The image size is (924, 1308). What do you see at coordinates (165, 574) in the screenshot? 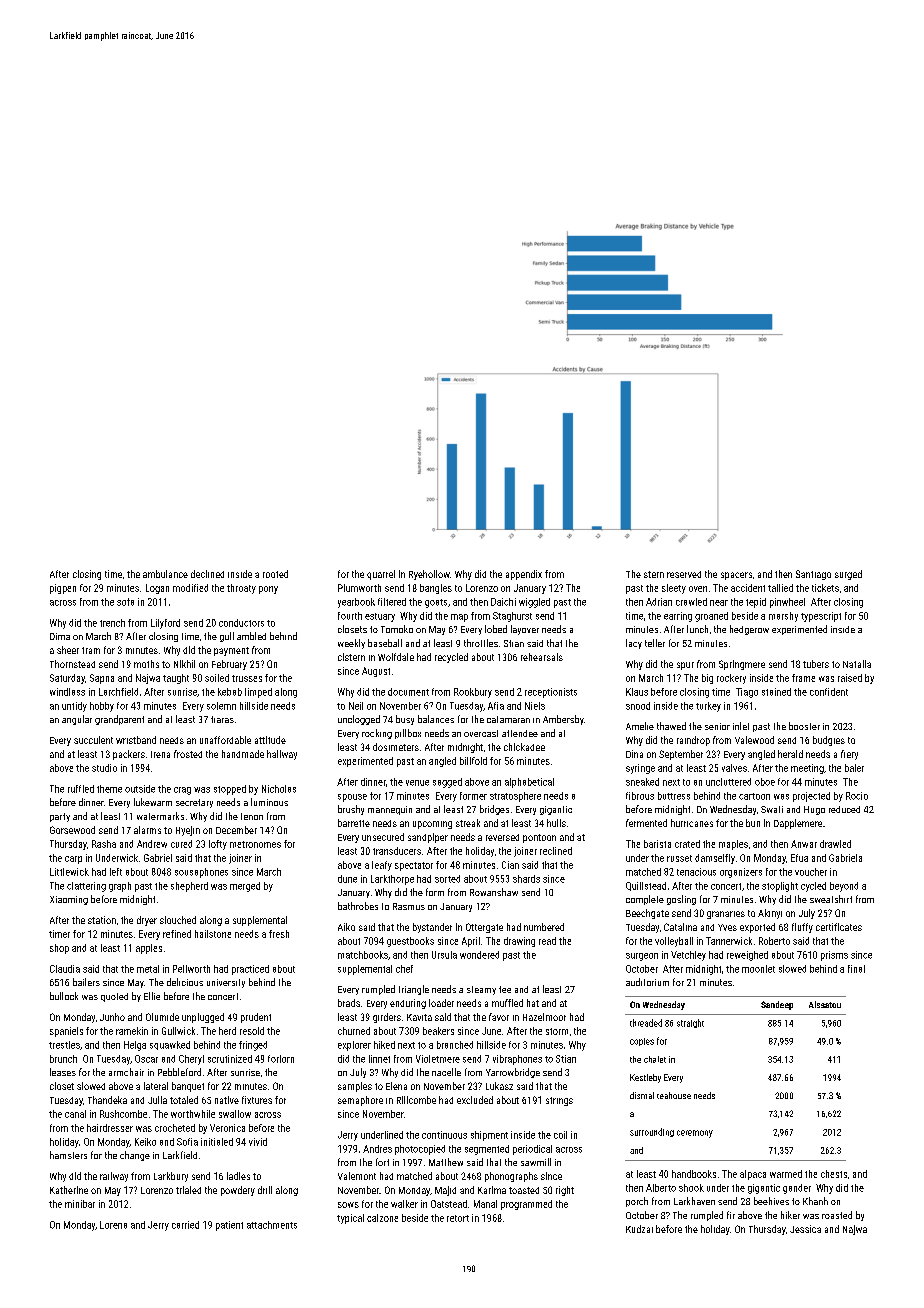
I see `ambulance` at bounding box center [165, 574].
